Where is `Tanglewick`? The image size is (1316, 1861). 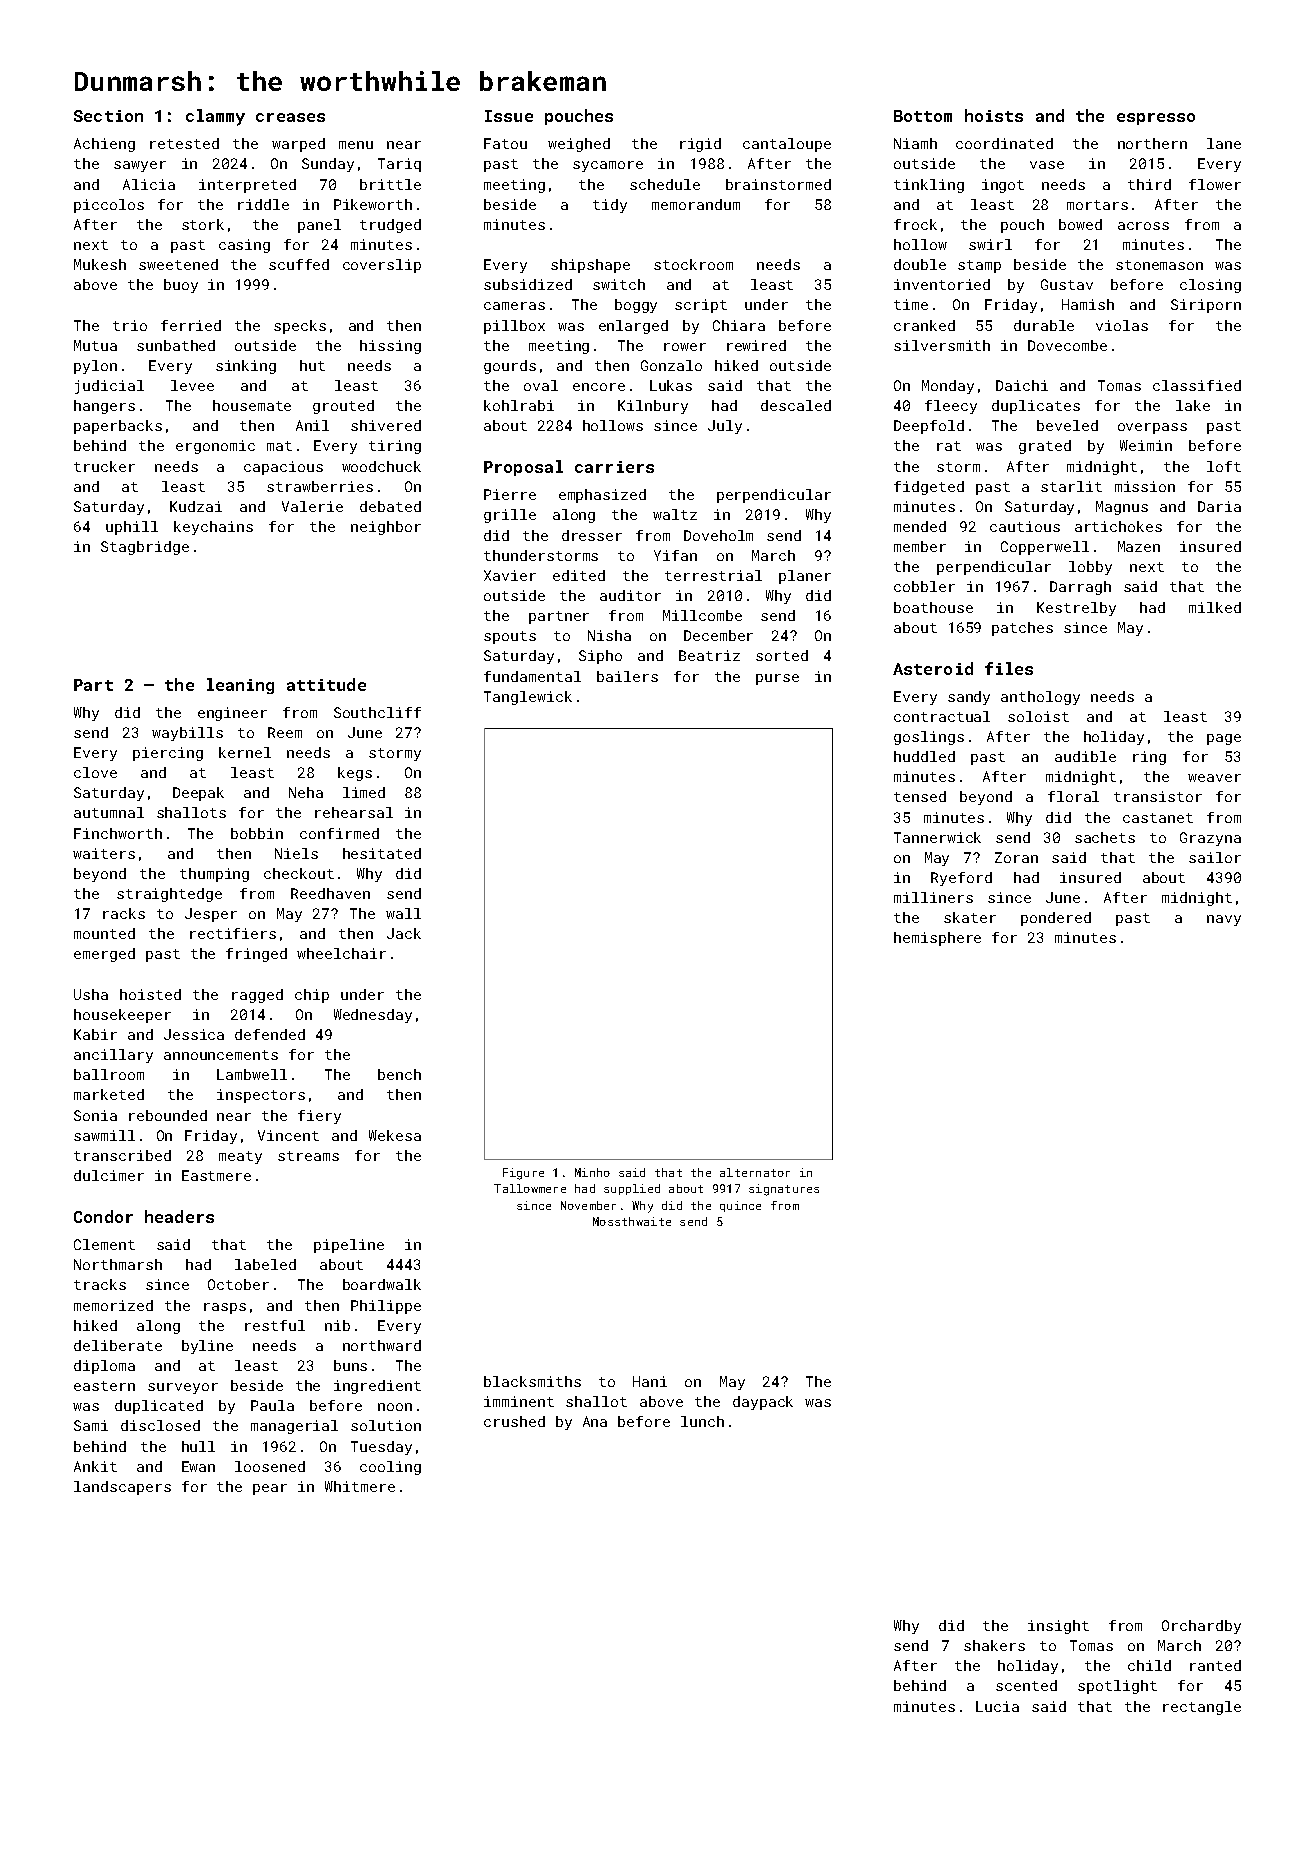
Tanglewick is located at coordinates (528, 698).
